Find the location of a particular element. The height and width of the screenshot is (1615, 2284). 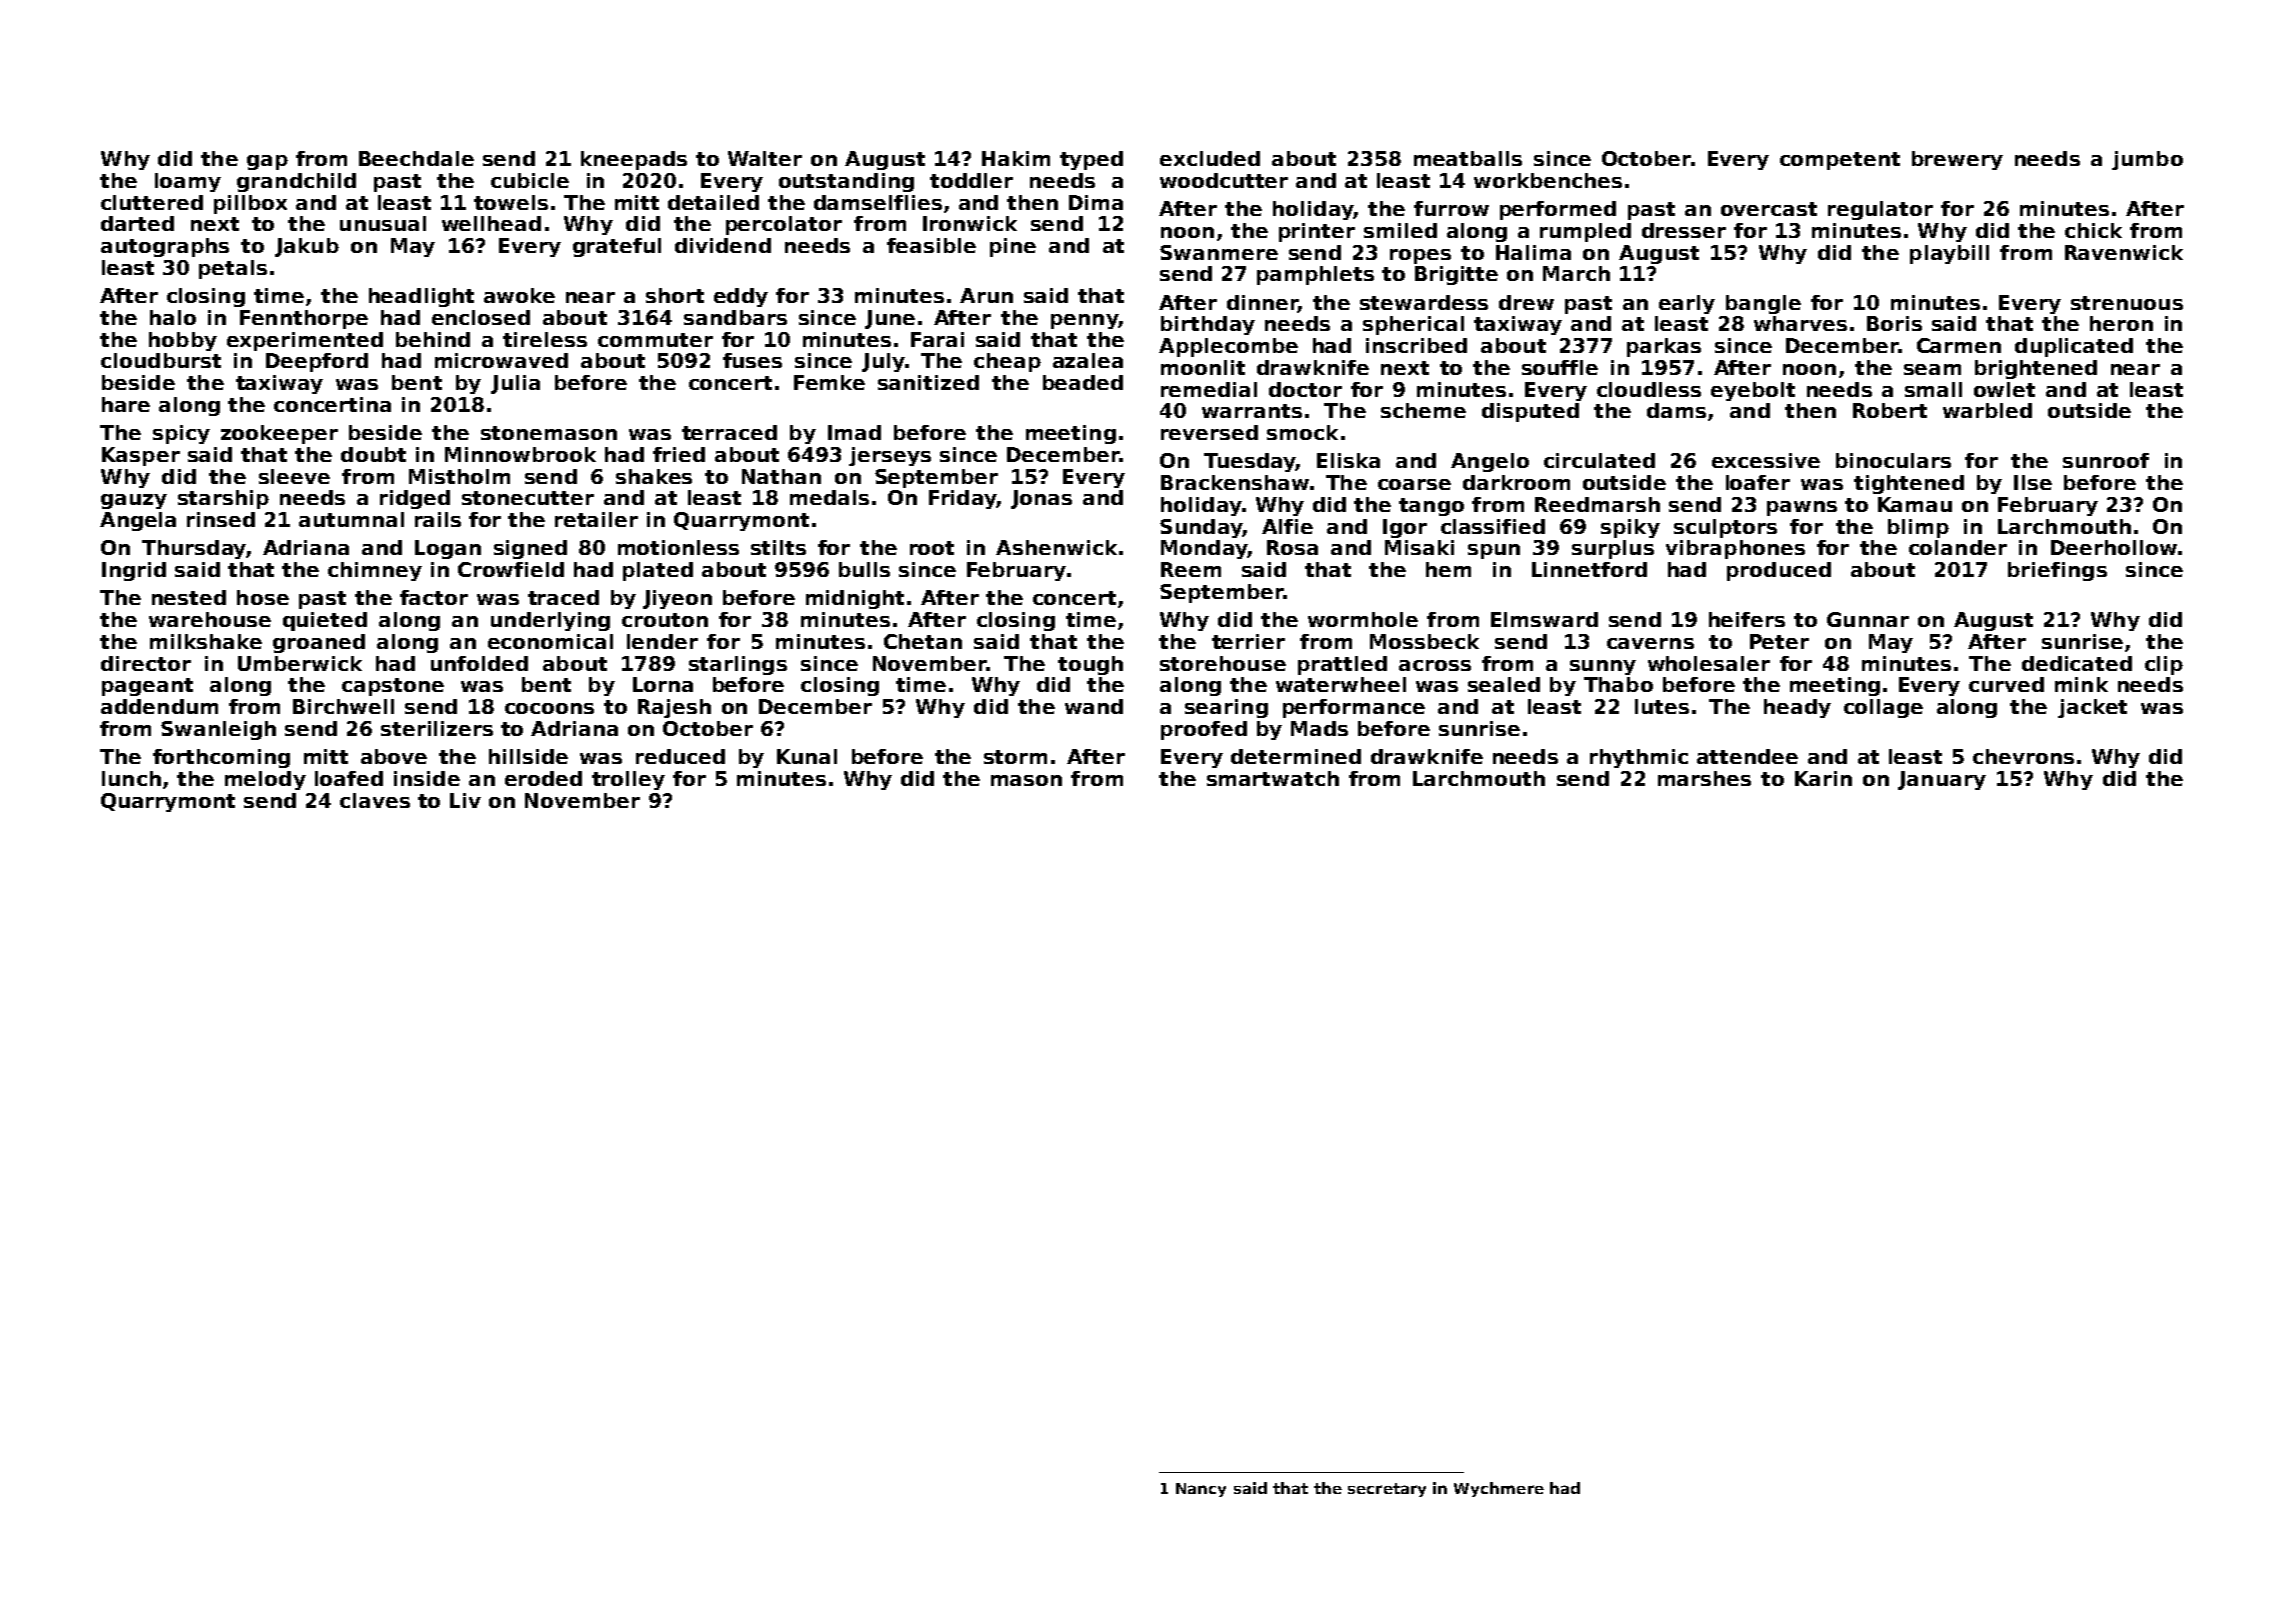

overcast is located at coordinates (1769, 209).
